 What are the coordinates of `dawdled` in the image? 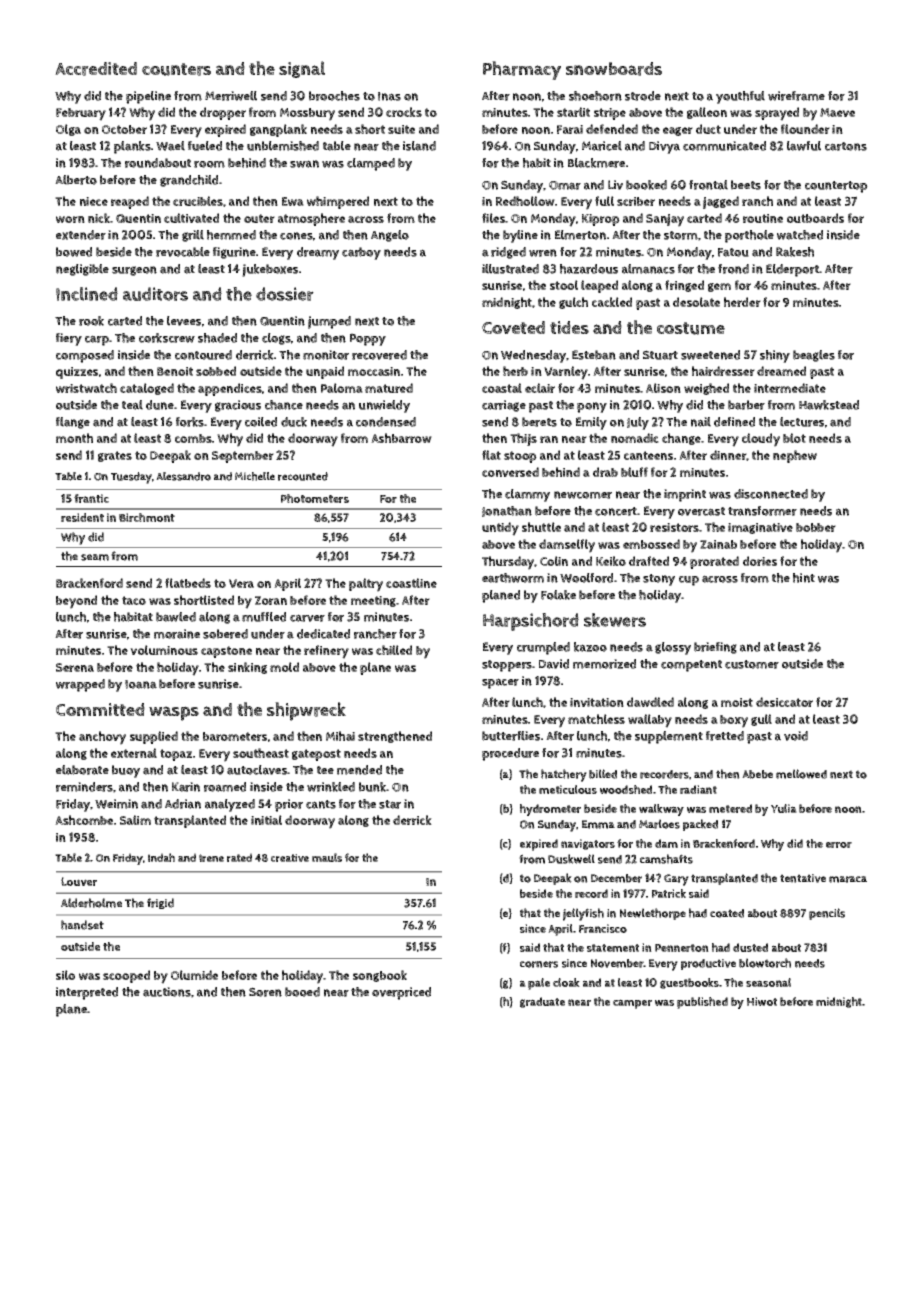 It's located at (650, 702).
